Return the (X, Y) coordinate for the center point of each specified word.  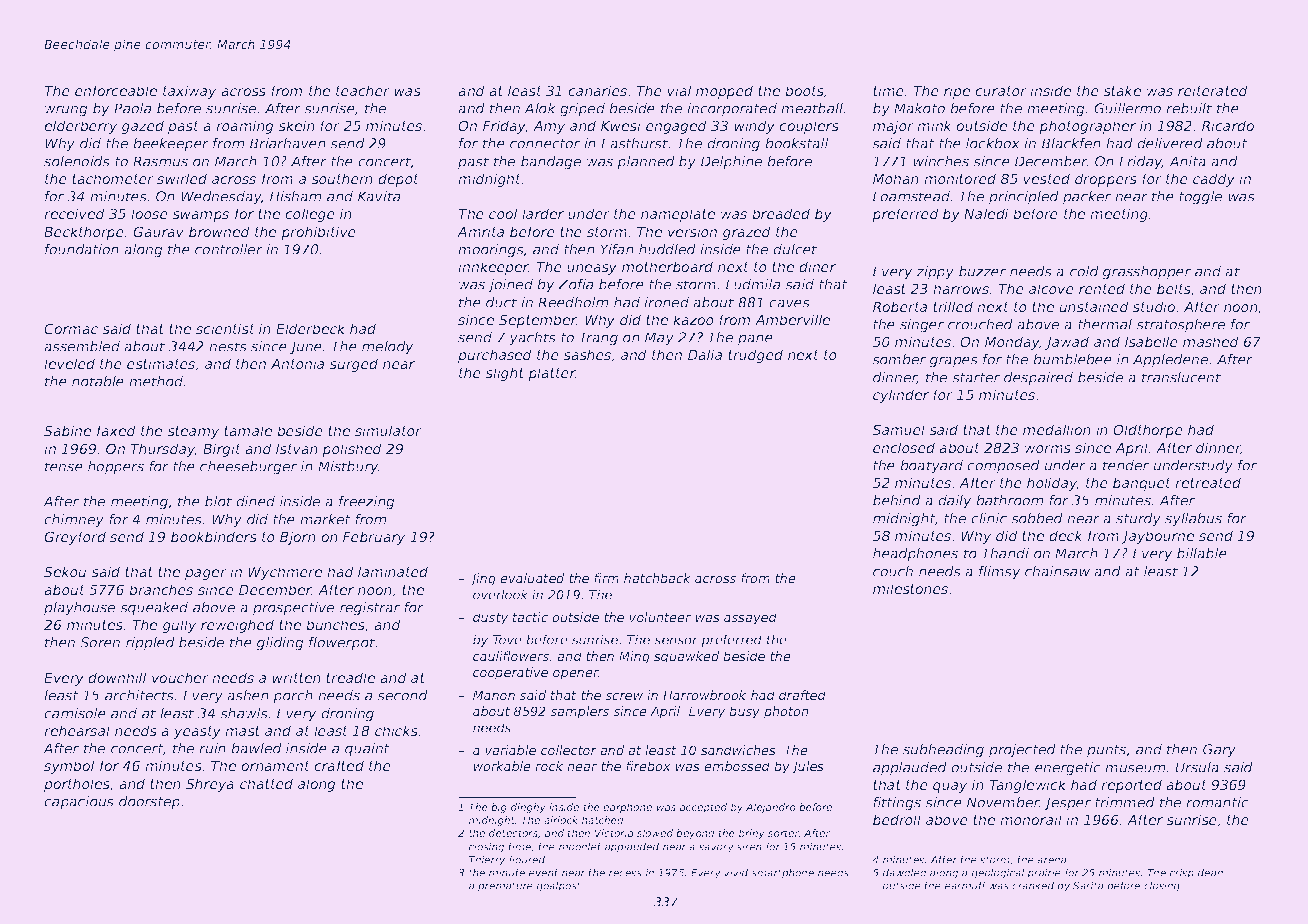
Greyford (75, 538)
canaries (597, 90)
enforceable (116, 90)
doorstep (149, 803)
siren (749, 846)
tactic (530, 617)
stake (1122, 90)
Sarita (1088, 885)
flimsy (999, 573)
